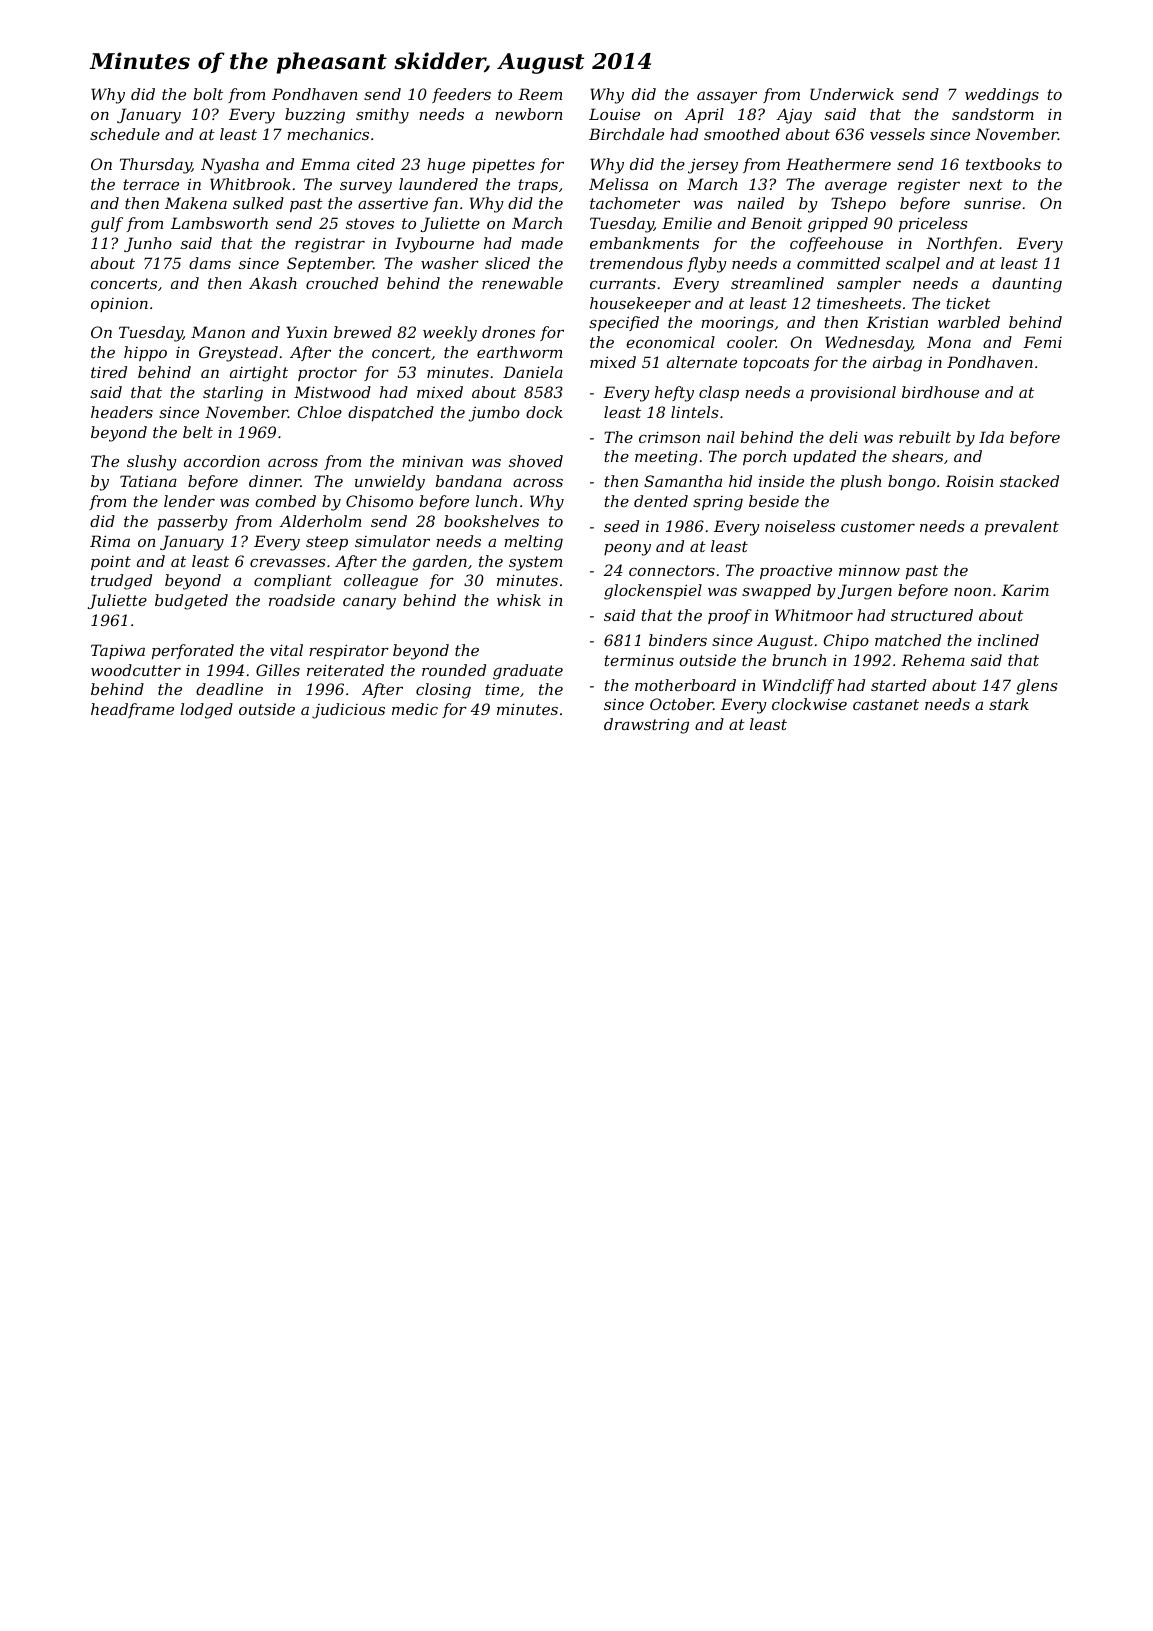 This screenshot has width=1153, height=1631. What do you see at coordinates (1027, 285) in the screenshot?
I see `daunting` at bounding box center [1027, 285].
